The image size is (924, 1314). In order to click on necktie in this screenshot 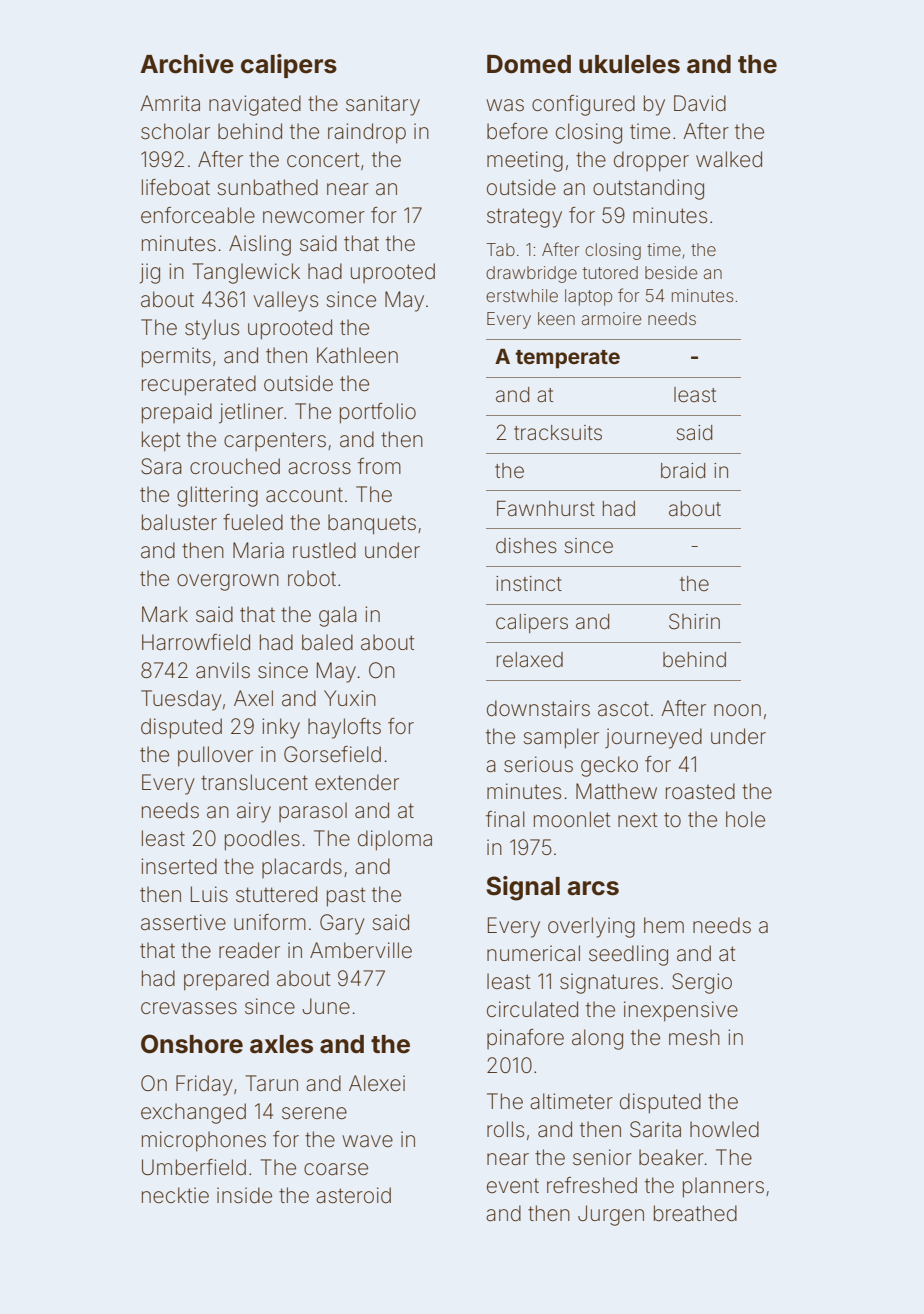, I will do `click(175, 1195)`.
